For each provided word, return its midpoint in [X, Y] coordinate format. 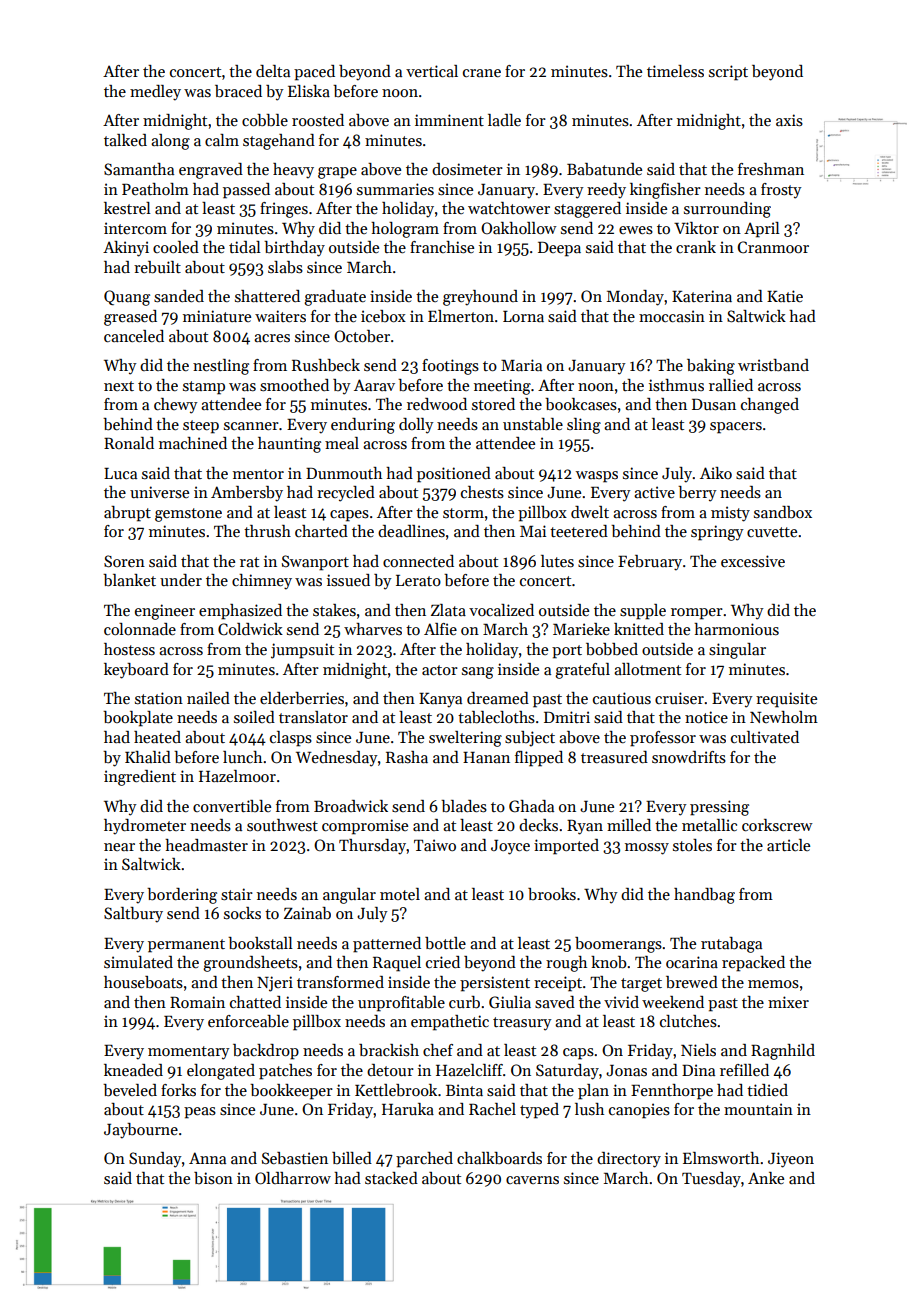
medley [155, 93]
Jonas [626, 1070]
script [728, 73]
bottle [445, 943]
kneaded [133, 1070]
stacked [391, 1178]
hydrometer [145, 827]
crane [482, 73]
